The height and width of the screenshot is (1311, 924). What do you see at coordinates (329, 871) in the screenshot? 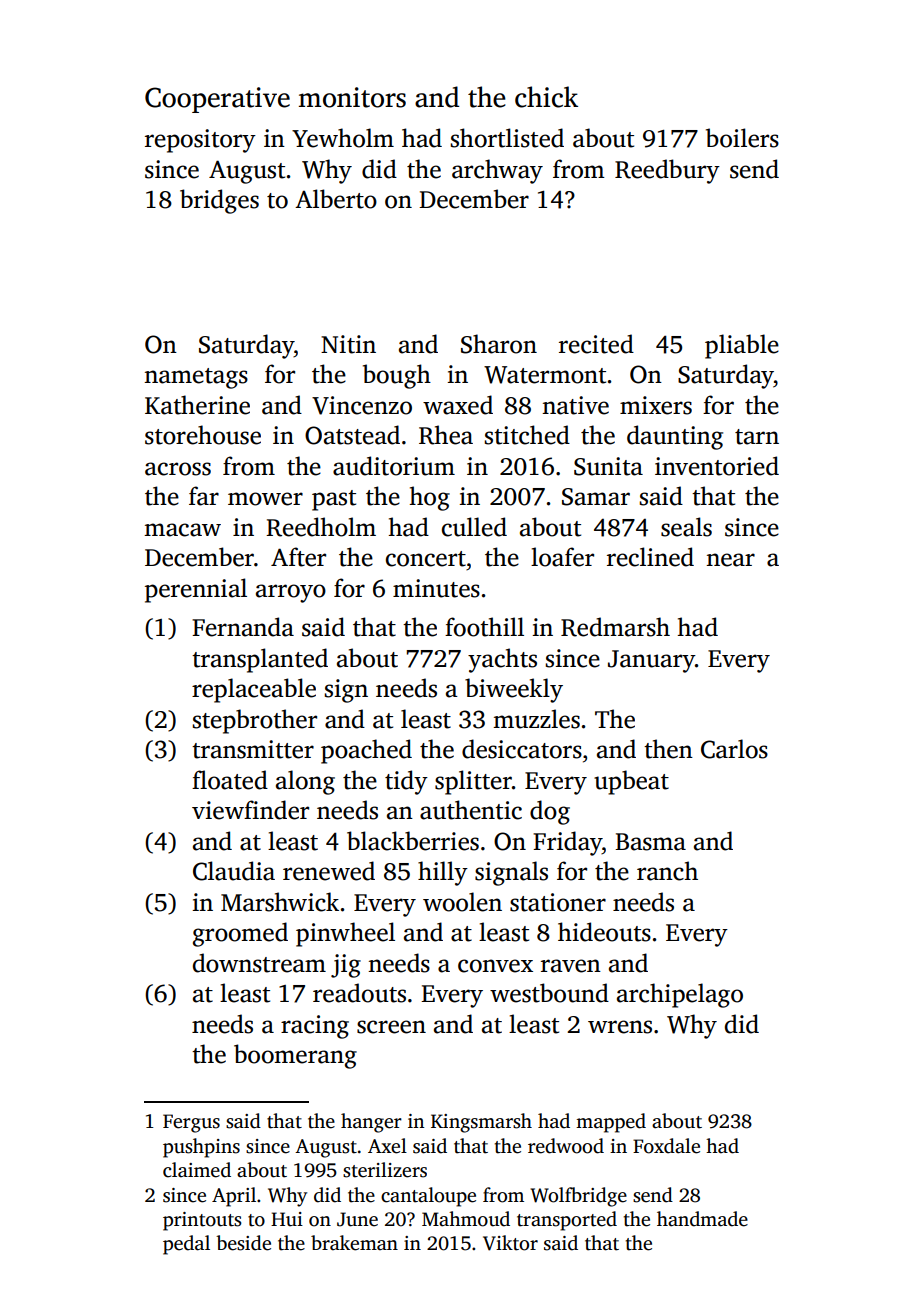
I see `renewed` at bounding box center [329, 871].
